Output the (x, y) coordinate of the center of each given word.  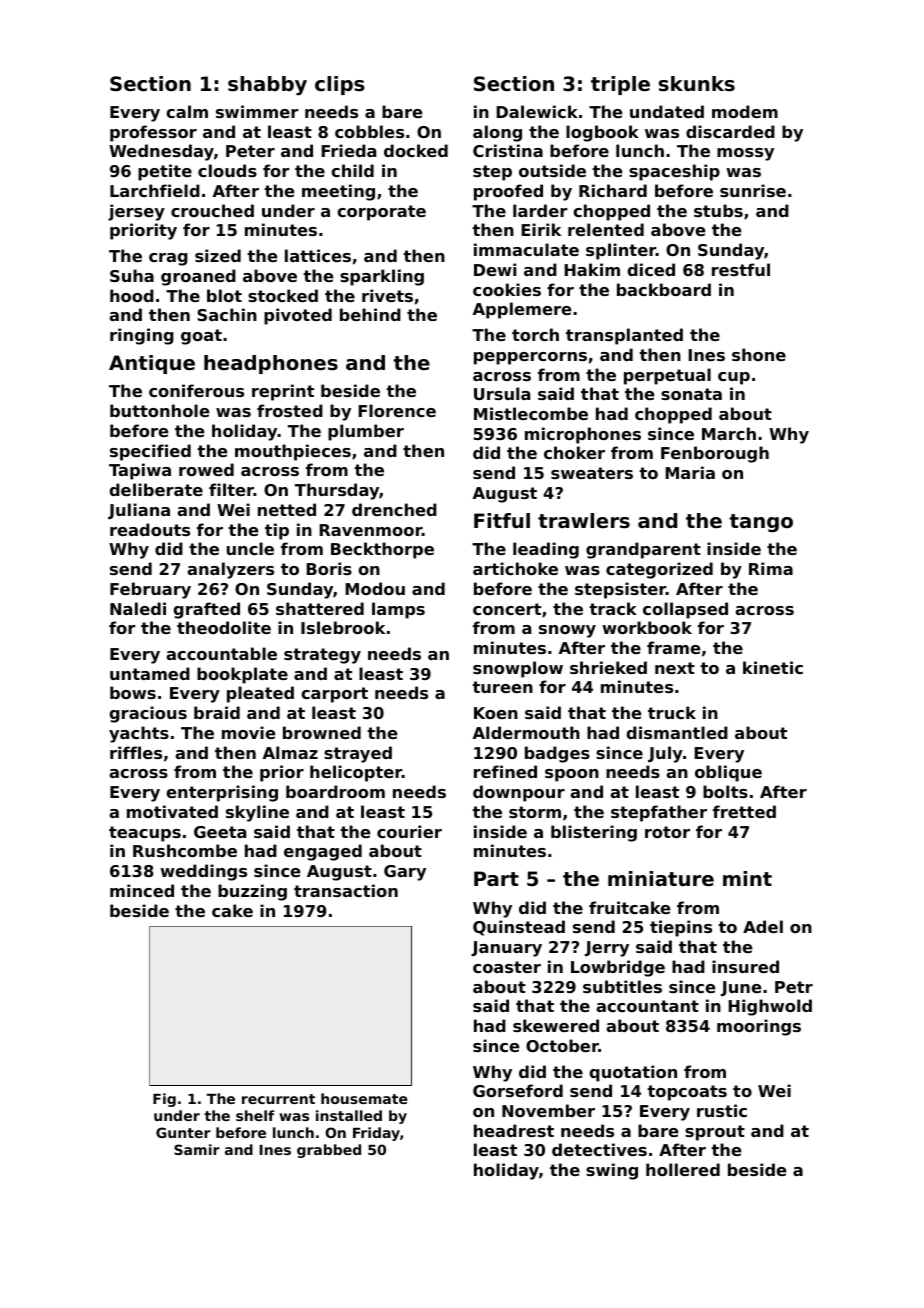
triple (620, 85)
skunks (697, 84)
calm (187, 111)
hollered (683, 1169)
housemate (364, 1098)
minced (142, 890)
